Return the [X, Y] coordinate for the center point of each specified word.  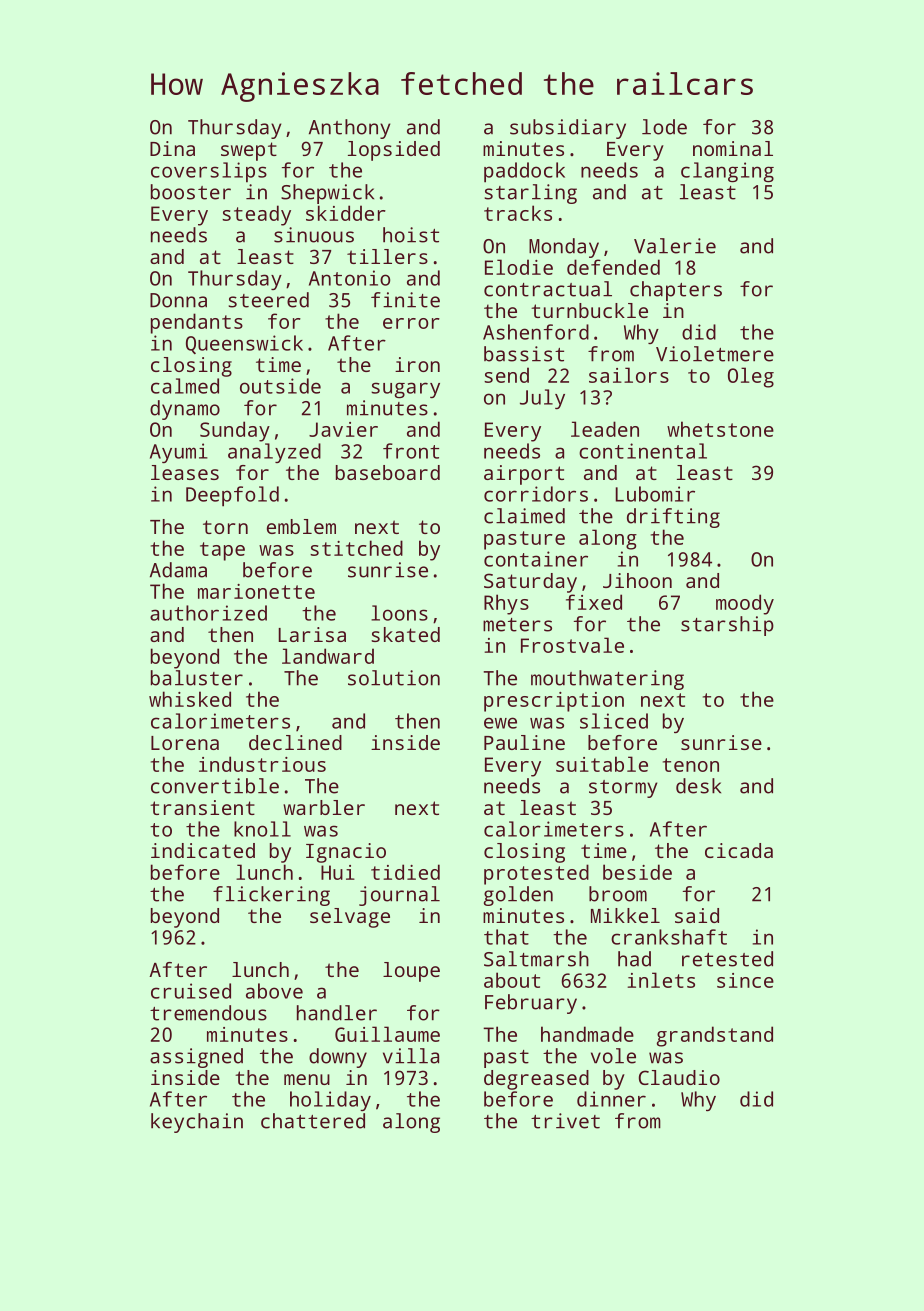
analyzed [274, 453]
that [506, 937]
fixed [594, 602]
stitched [356, 548]
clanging [727, 172]
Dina [172, 148]
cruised [191, 991]
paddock [524, 172]
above [274, 991]
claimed [524, 516]
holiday [330, 1101]
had [634, 959]
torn [225, 527]
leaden [605, 429]
